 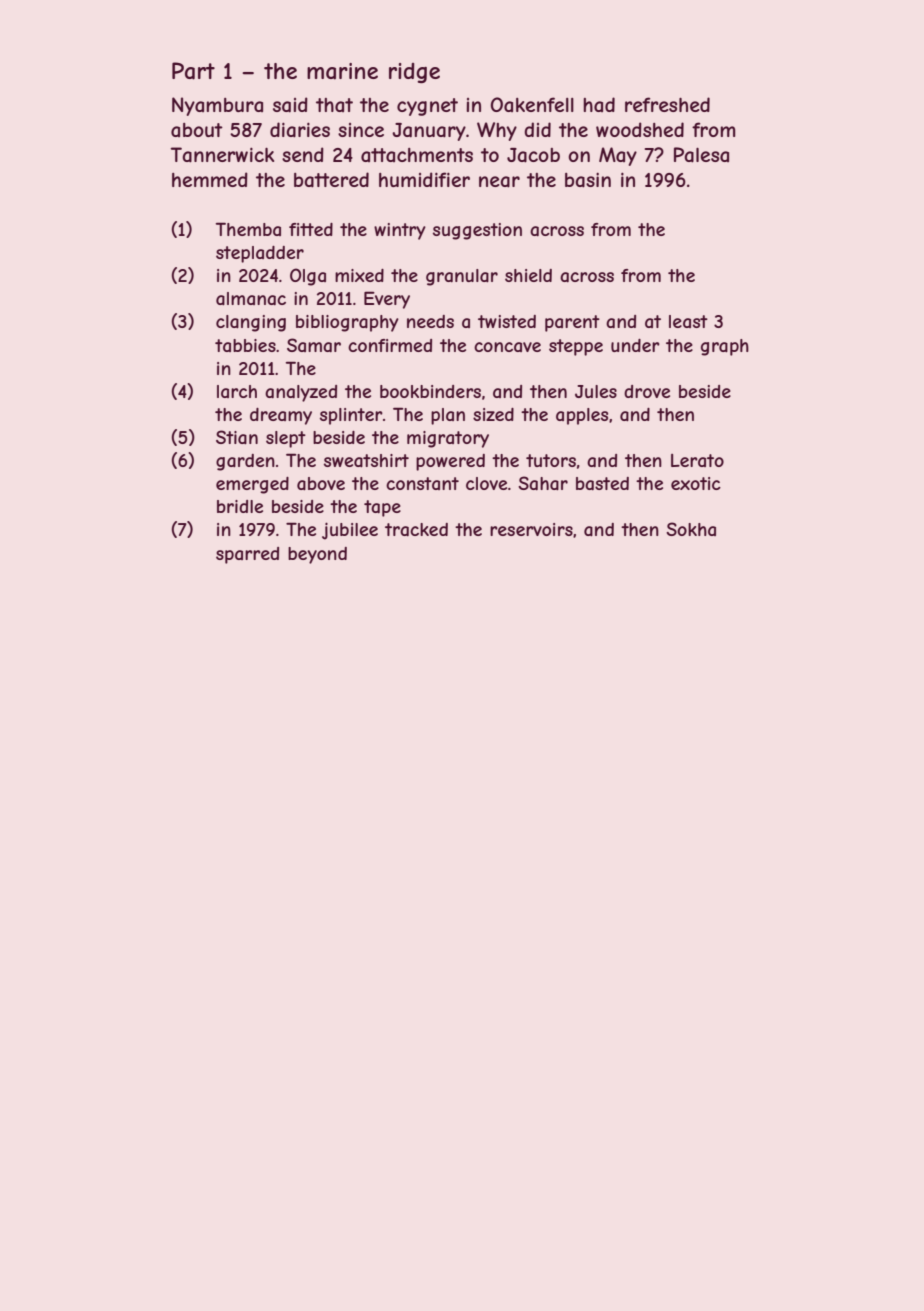 I want to click on suggestion, so click(x=477, y=231).
